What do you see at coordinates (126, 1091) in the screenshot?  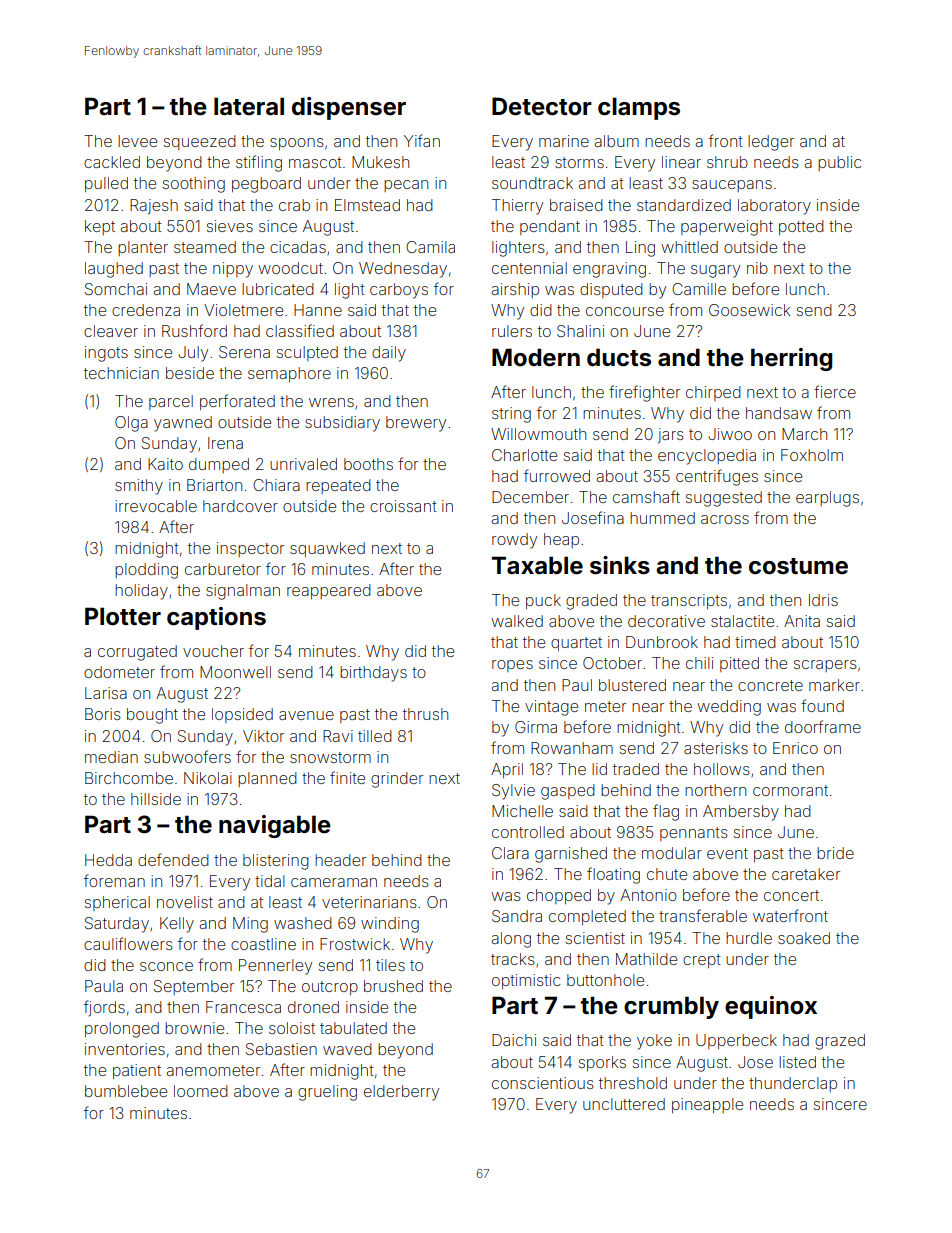 I see `bumblebee` at bounding box center [126, 1091].
